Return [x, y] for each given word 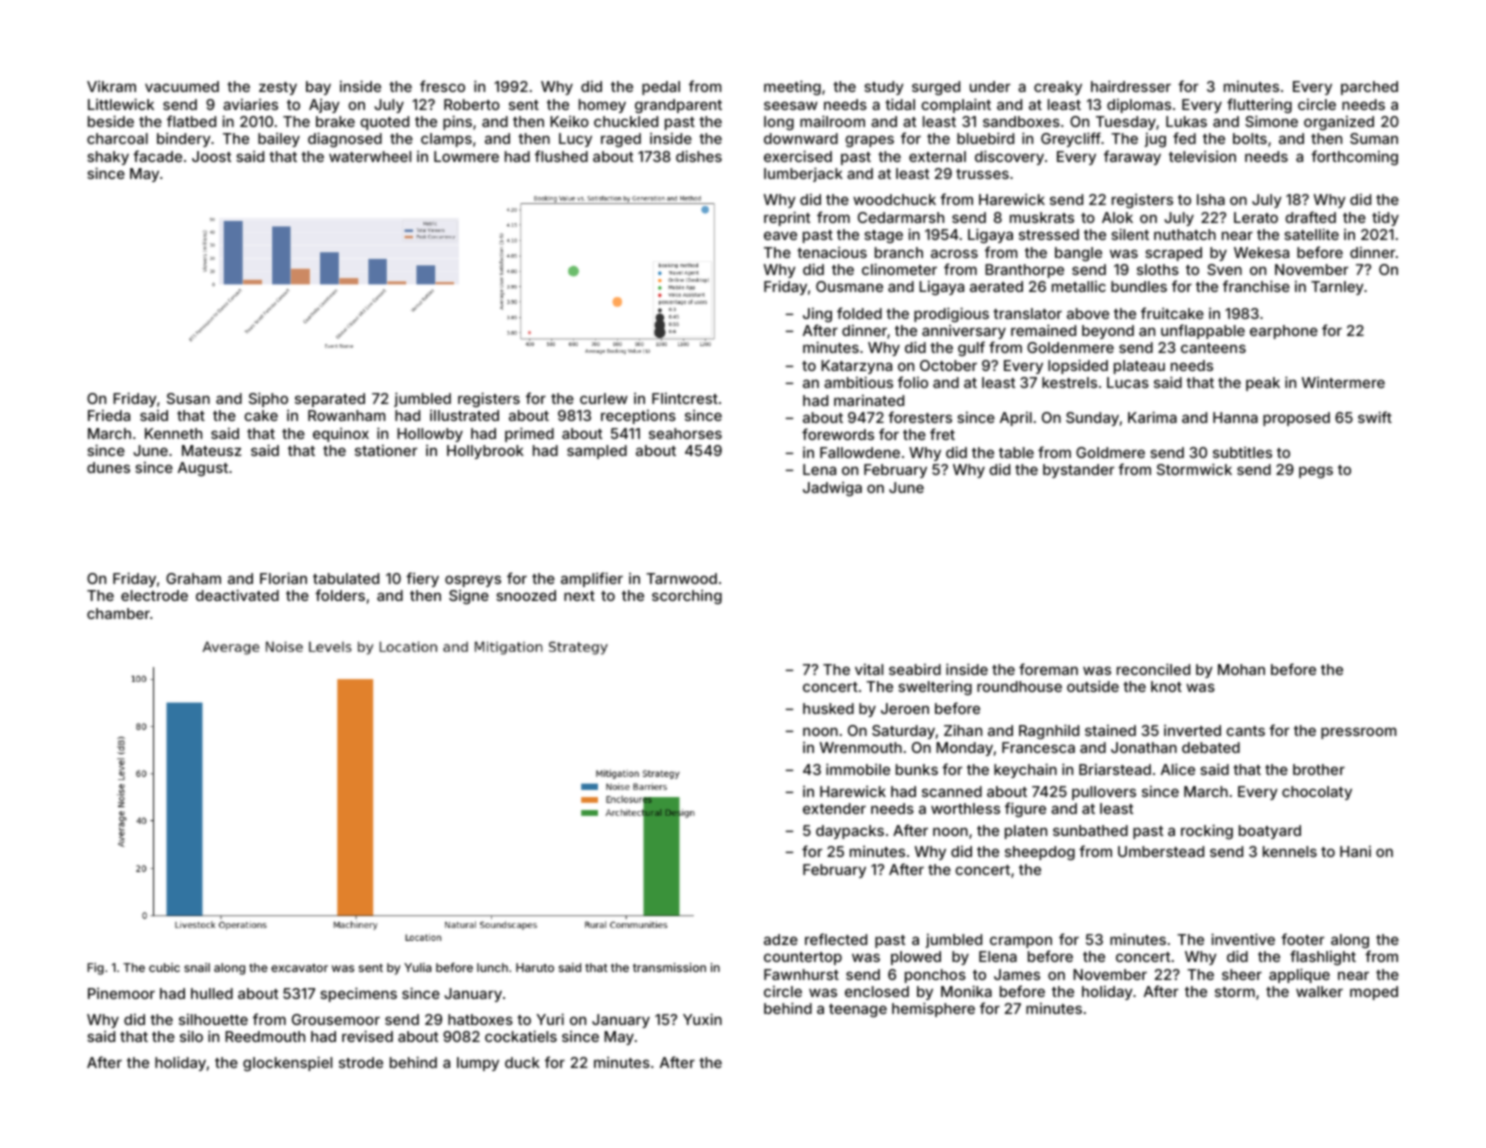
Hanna [1235, 417]
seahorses [685, 433]
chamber [118, 613]
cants [1245, 731]
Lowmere [466, 156]
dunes [108, 467]
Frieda [109, 415]
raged [621, 140]
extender [834, 808]
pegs [1316, 472]
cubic [164, 967]
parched [1369, 88]
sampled [597, 452]
